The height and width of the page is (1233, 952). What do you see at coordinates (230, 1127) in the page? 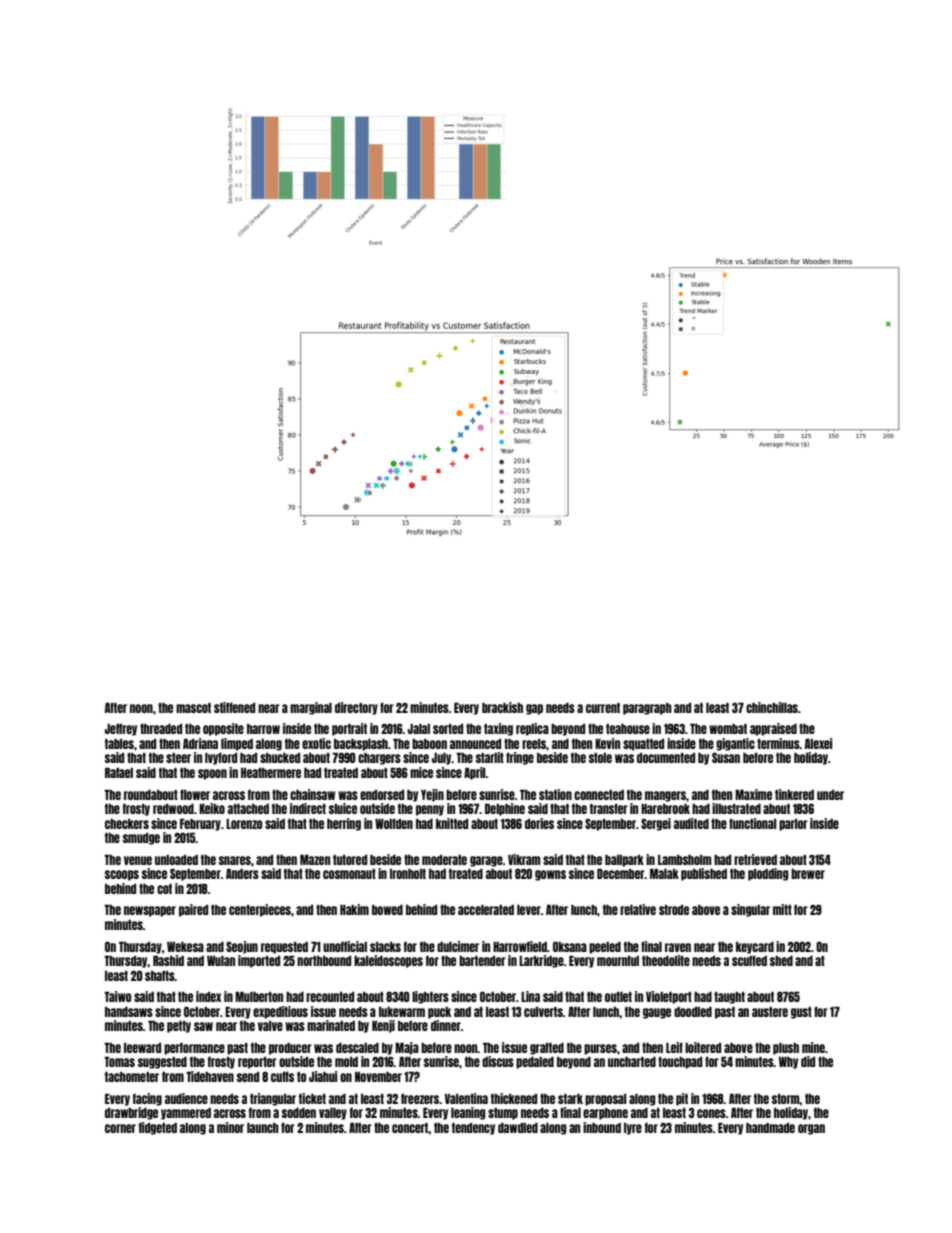
I see `minor` at bounding box center [230, 1127].
